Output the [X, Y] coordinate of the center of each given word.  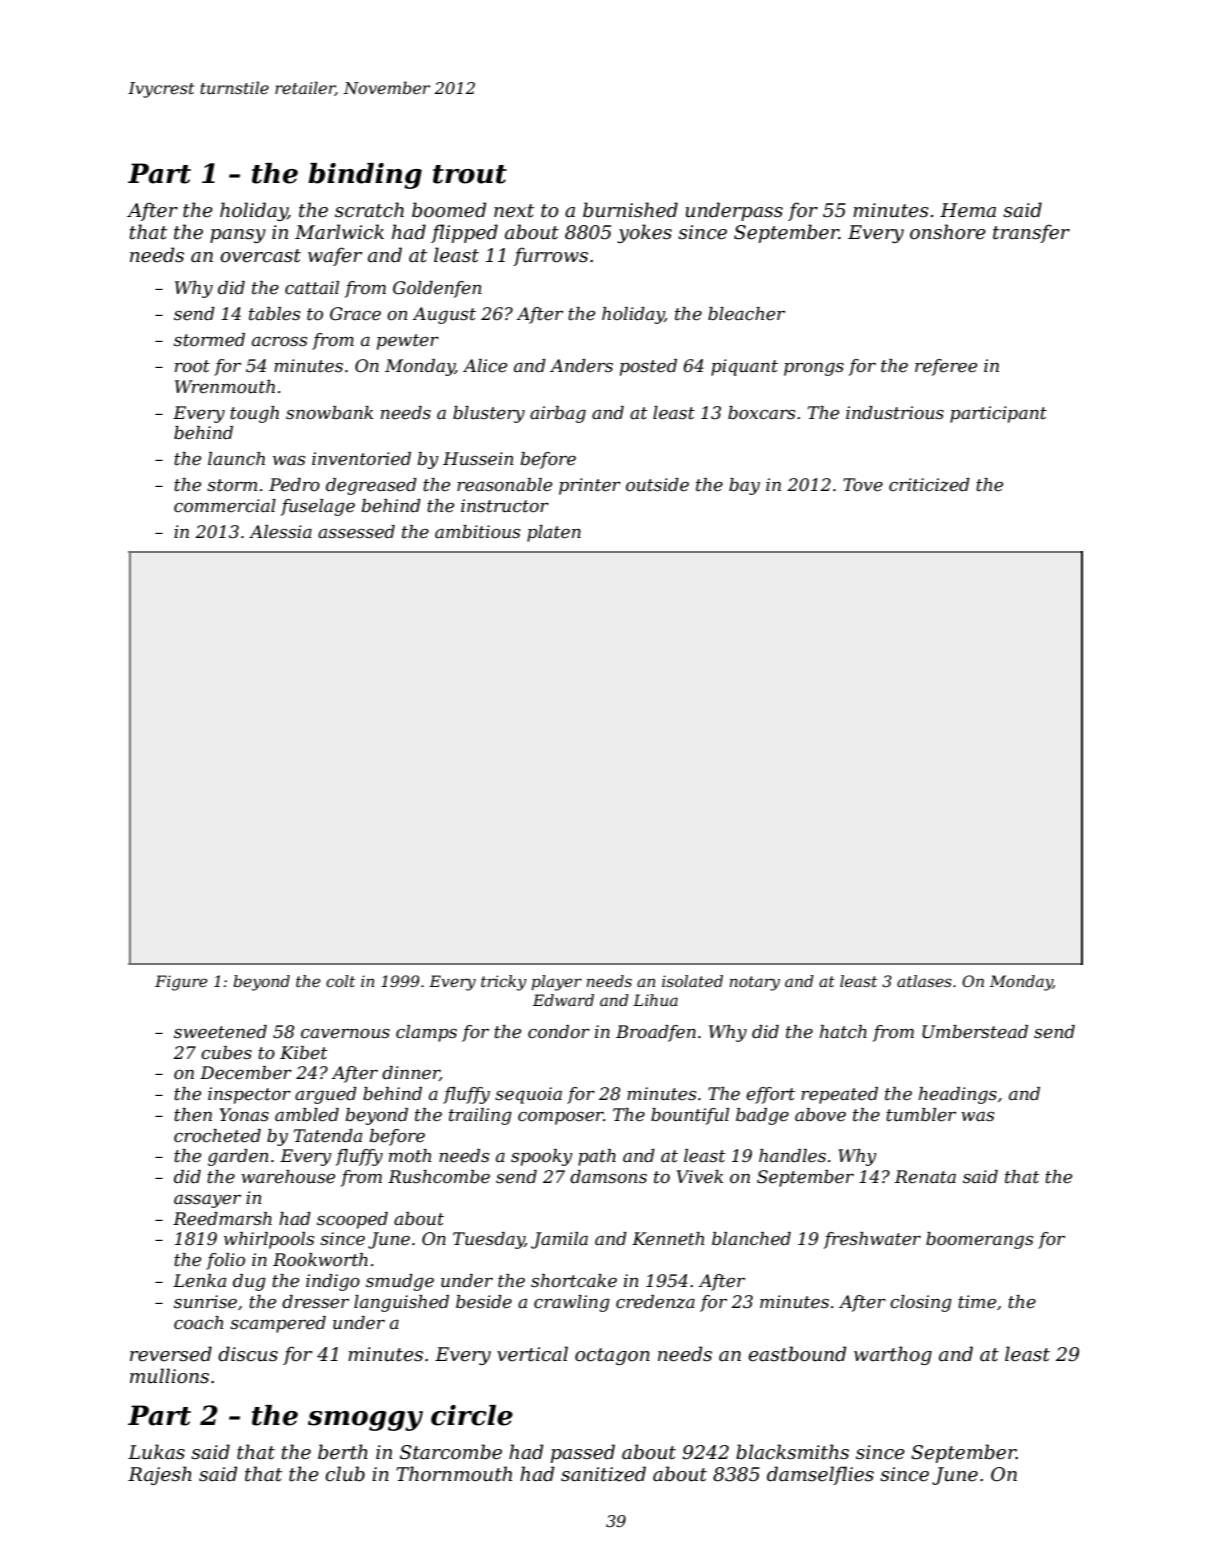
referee [946, 367]
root [192, 366]
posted [648, 367]
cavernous [345, 1034]
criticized [929, 485]
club [345, 1474]
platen [554, 533]
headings [958, 1095]
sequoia [528, 1095]
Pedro [294, 485]
